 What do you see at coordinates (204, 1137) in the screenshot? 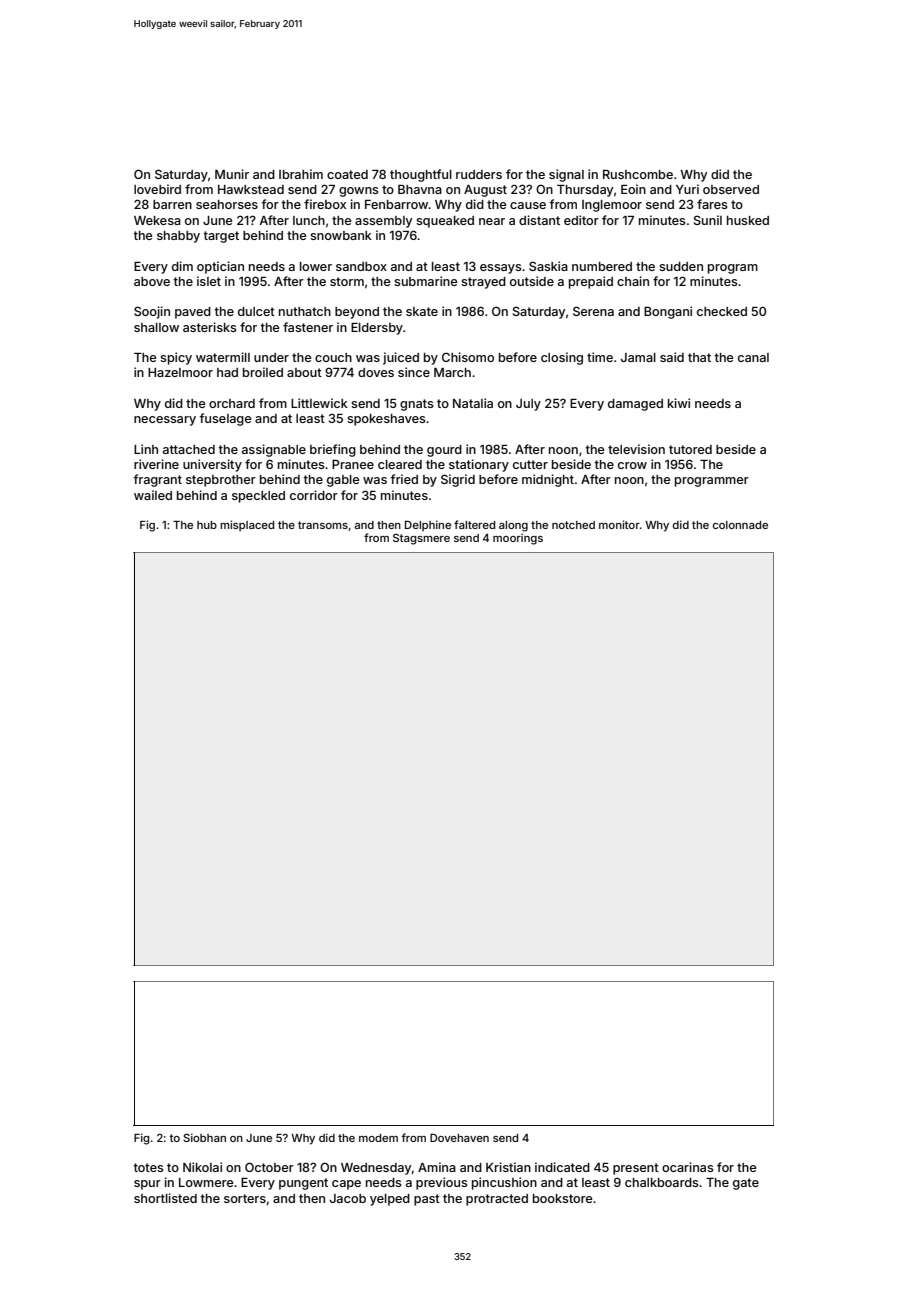
I see `Siobhan` at bounding box center [204, 1137].
